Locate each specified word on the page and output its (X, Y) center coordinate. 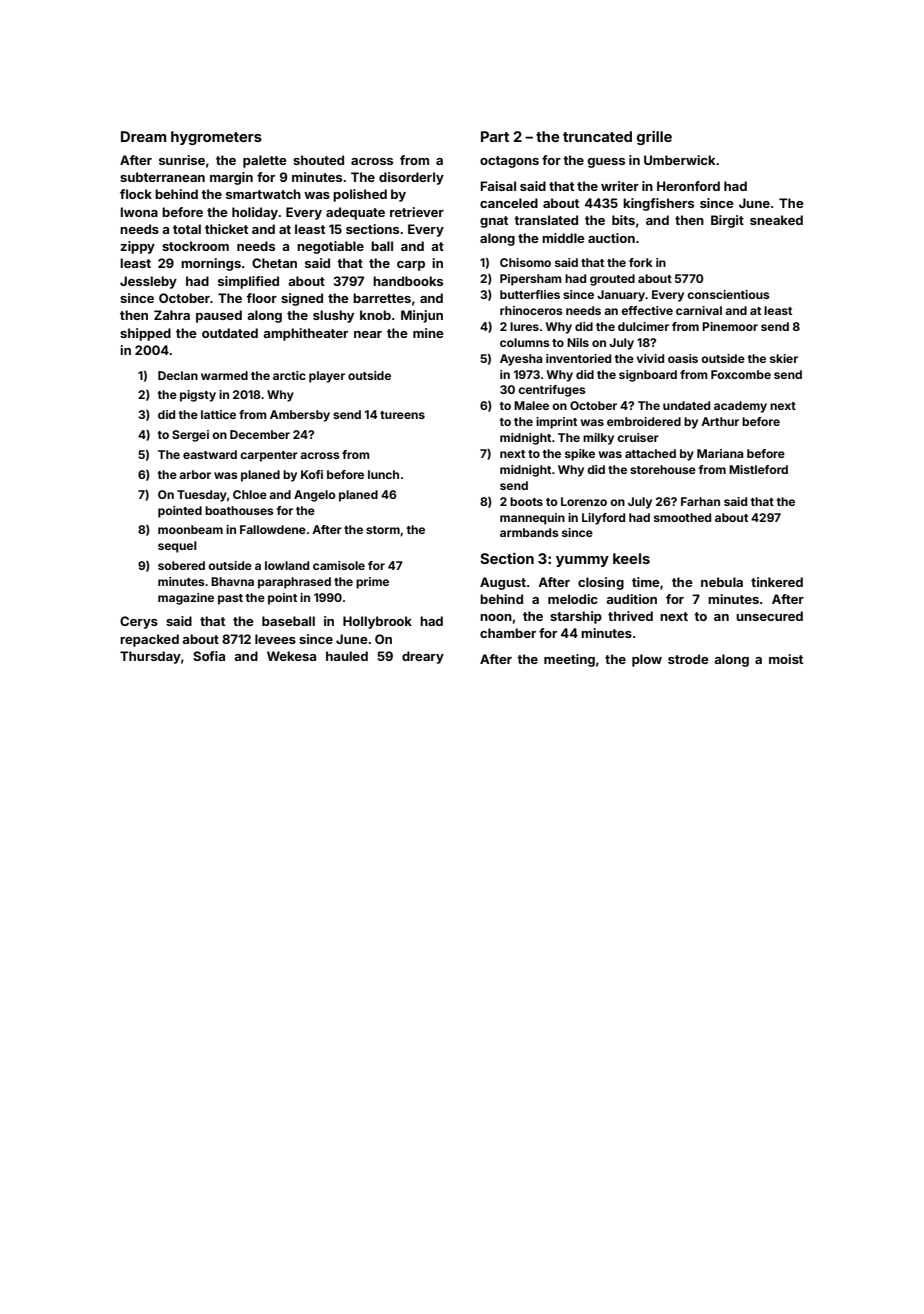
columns (525, 342)
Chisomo (525, 262)
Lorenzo (584, 501)
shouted (318, 160)
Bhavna (232, 581)
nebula (722, 582)
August (503, 583)
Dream (143, 136)
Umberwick (679, 160)
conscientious (728, 294)
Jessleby (148, 282)
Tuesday (202, 496)
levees (275, 639)
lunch (383, 474)
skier (784, 358)
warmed (224, 375)
